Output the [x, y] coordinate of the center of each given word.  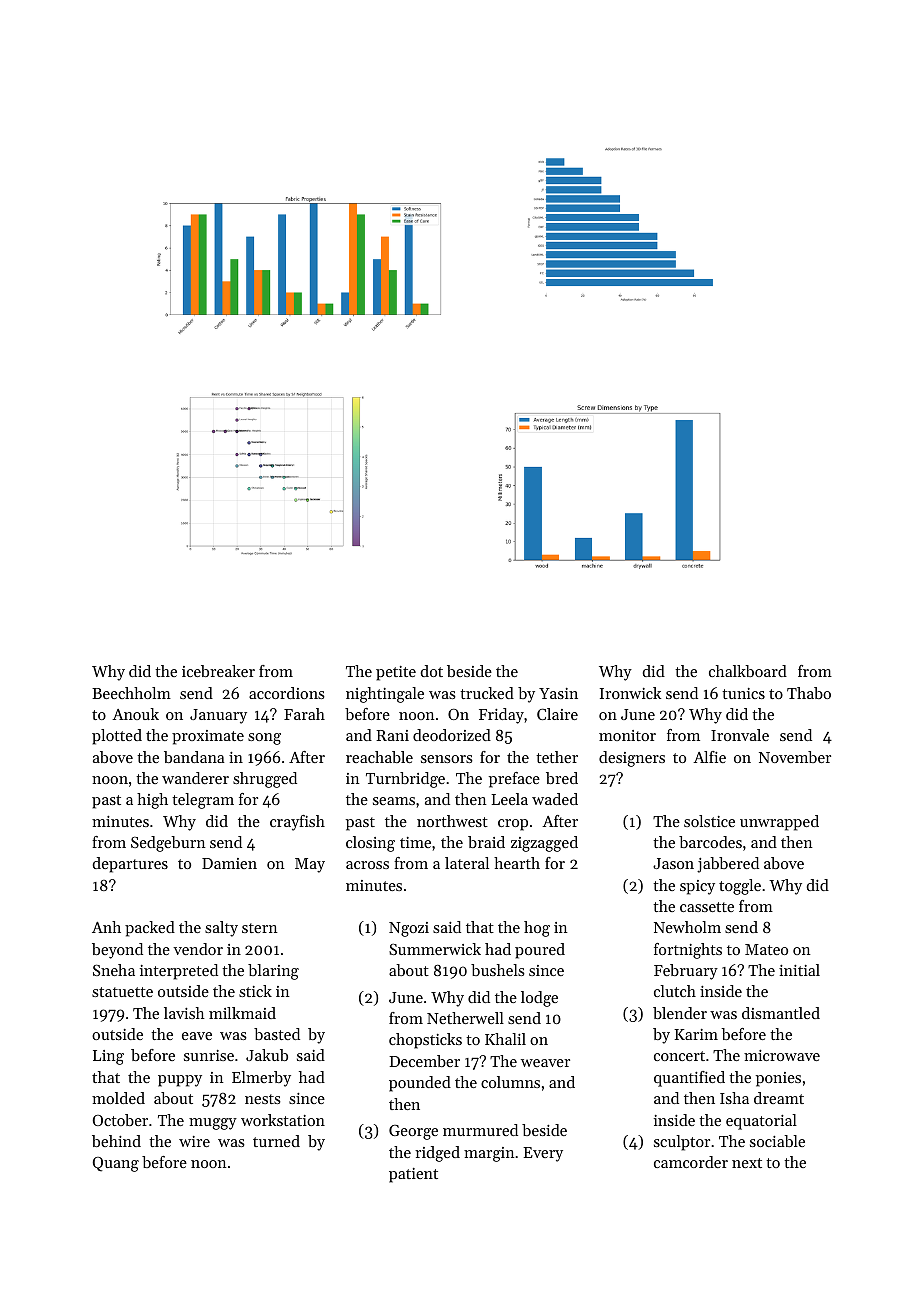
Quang [116, 1164]
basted [277, 1034]
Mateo [766, 949]
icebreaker [218, 671]
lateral [467, 863]
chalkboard [748, 671]
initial [799, 970]
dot [431, 671]
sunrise [209, 1055]
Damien [229, 863]
